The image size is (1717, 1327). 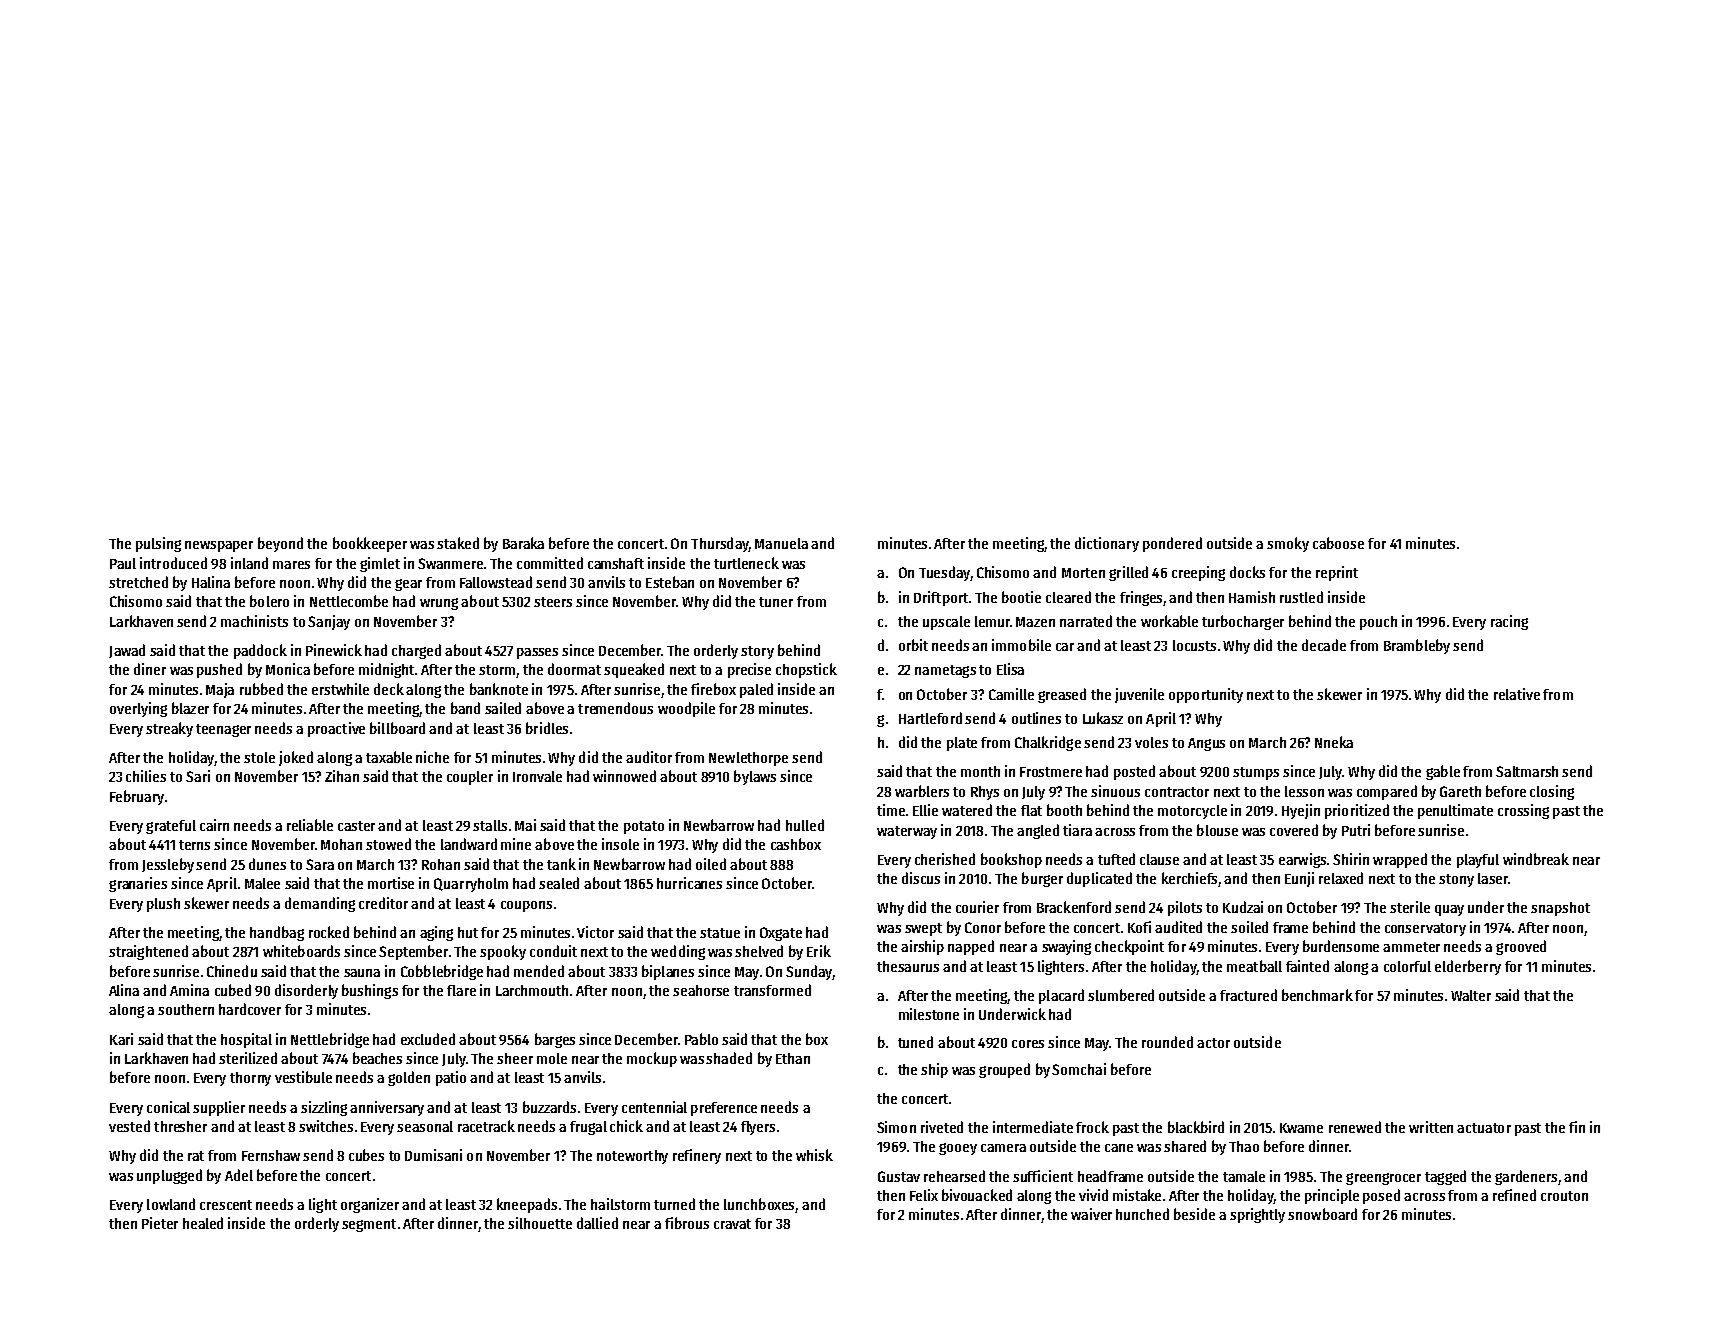 What do you see at coordinates (720, 544) in the screenshot?
I see `Thursday` at bounding box center [720, 544].
